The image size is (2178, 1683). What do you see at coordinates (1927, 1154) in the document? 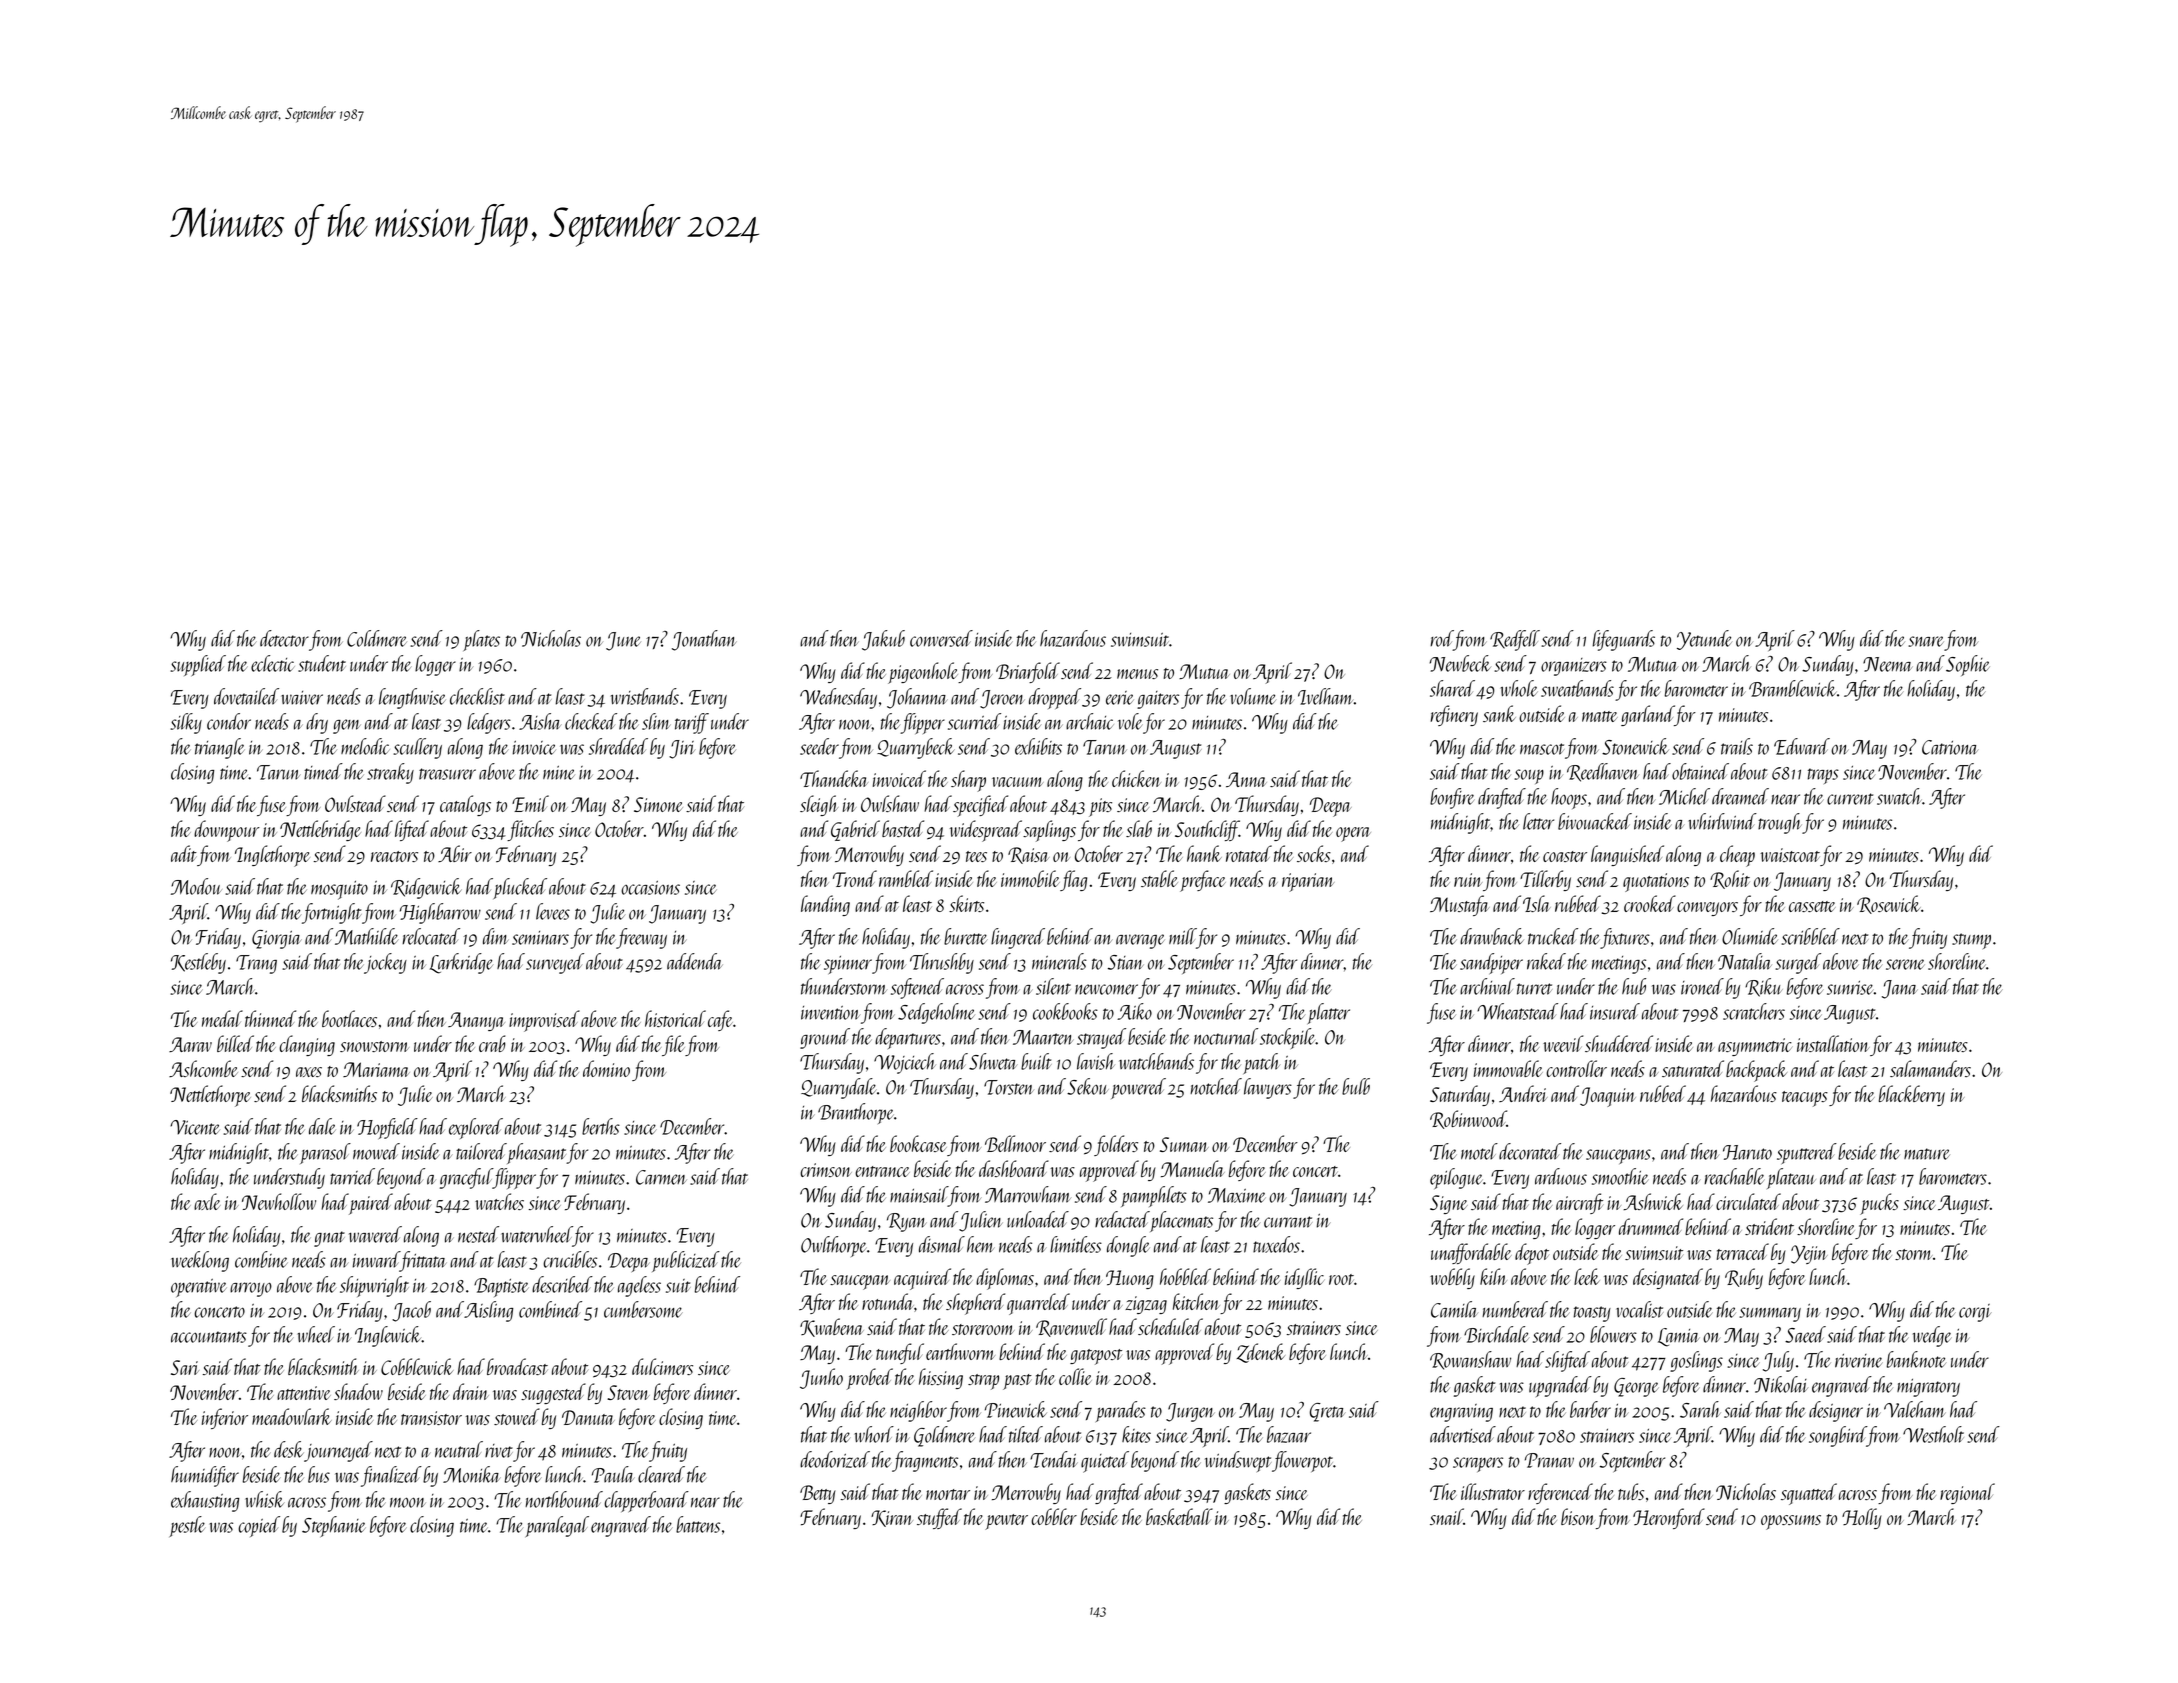
I see `mature` at bounding box center [1927, 1154].
